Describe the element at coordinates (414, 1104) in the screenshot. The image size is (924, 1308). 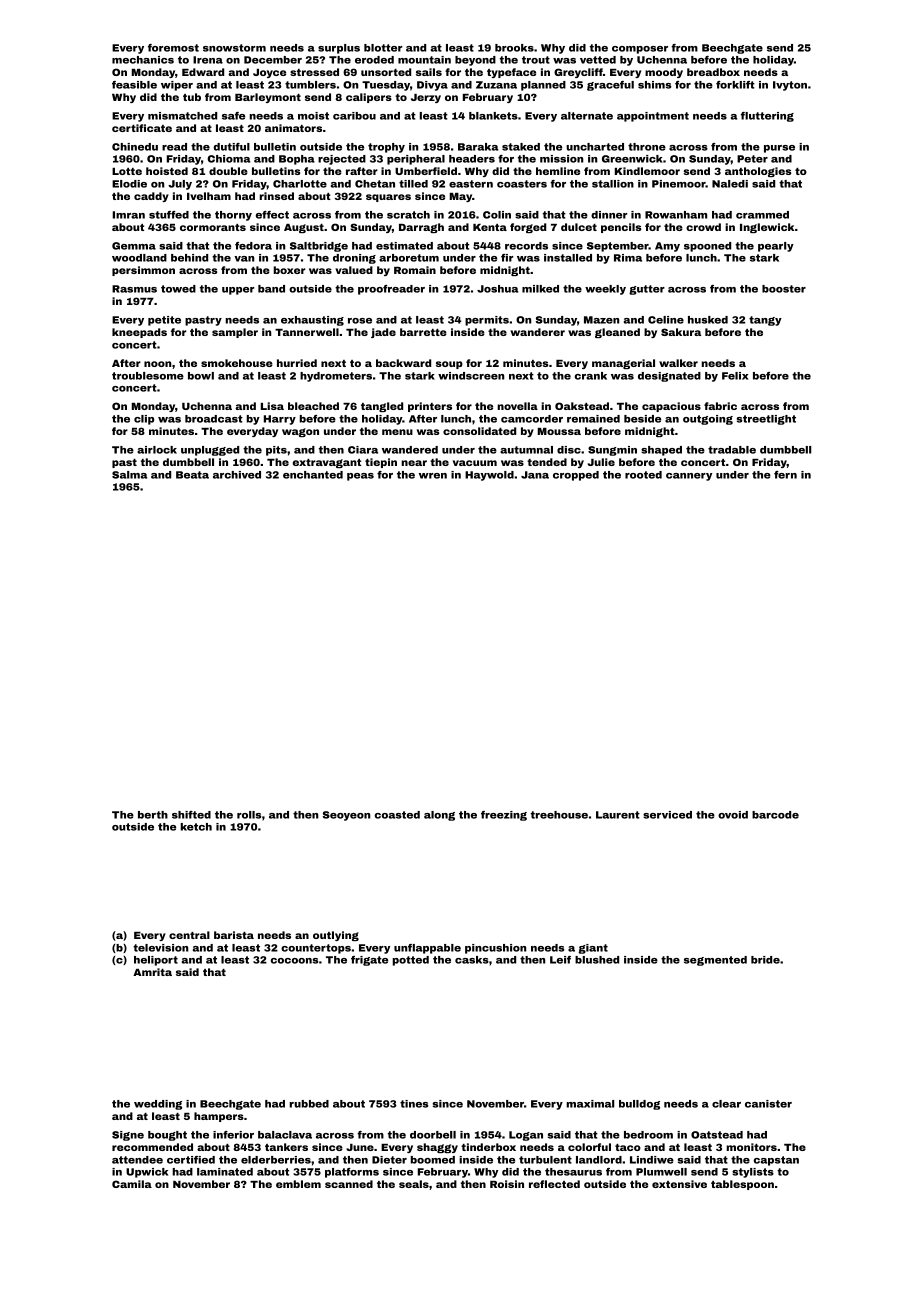
I see `tines` at that location.
